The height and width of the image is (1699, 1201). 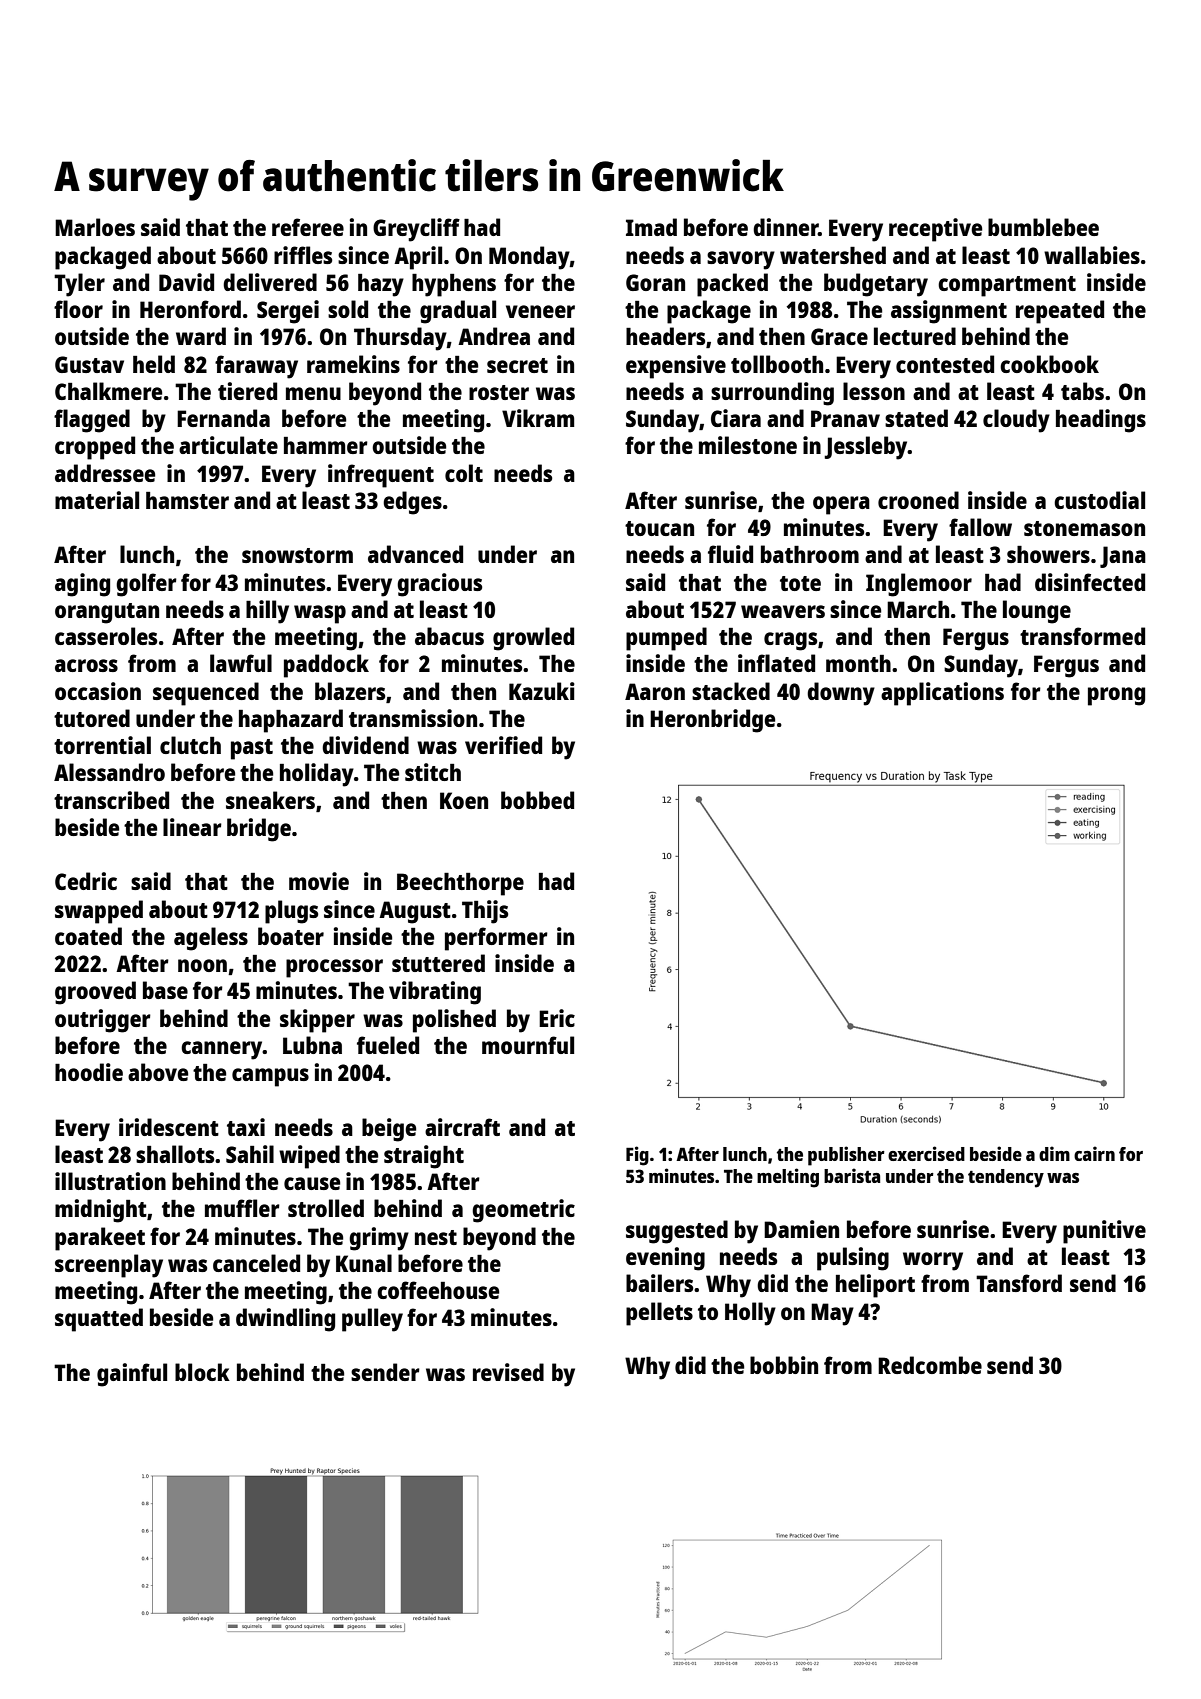 I want to click on bobbed, so click(x=537, y=800).
